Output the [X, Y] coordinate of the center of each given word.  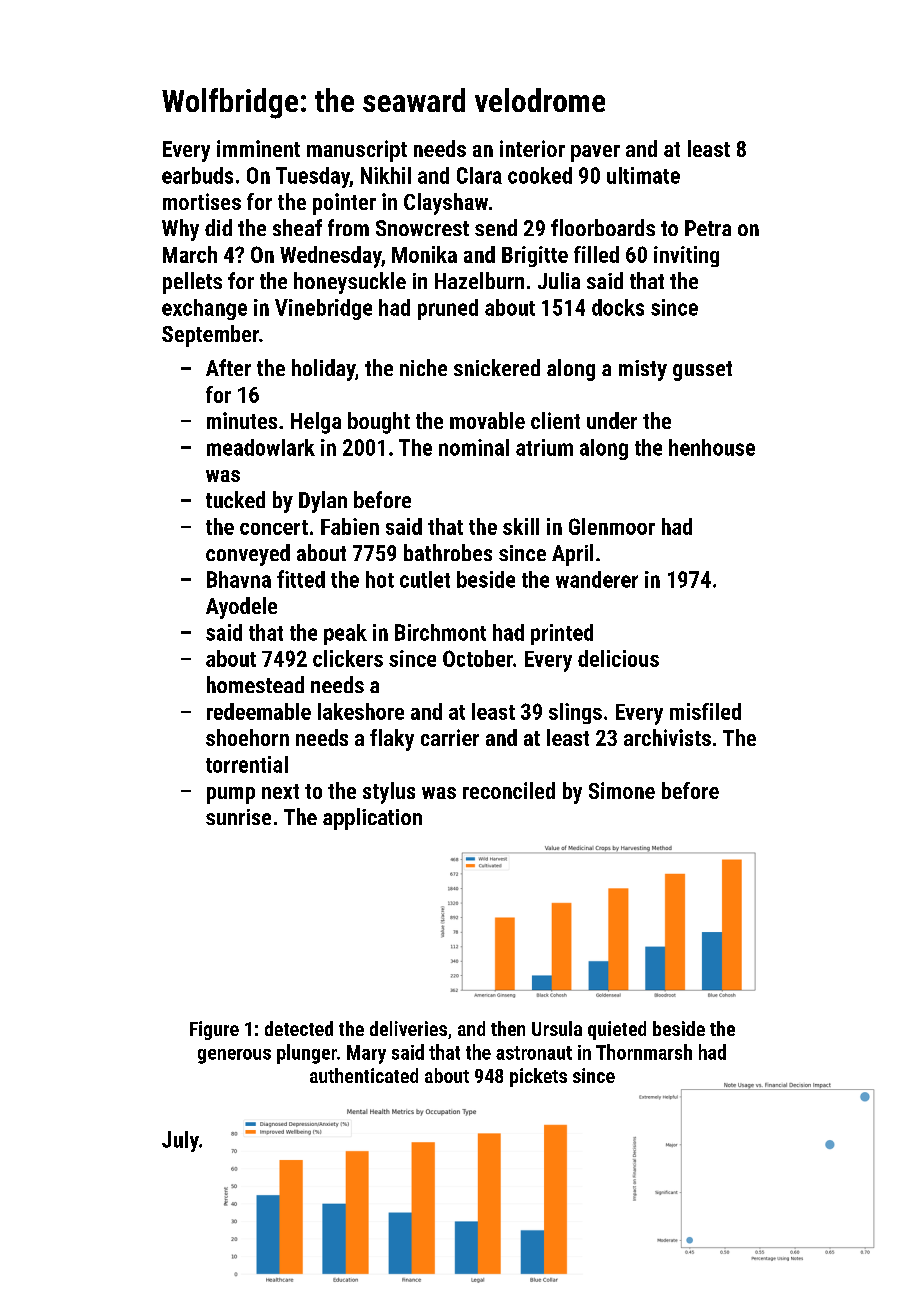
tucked [235, 499]
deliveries [408, 1028]
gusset [702, 371]
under [612, 420]
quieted [617, 1030]
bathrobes [448, 552]
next [280, 791]
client [555, 420]
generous [234, 1056]
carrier [450, 737]
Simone [622, 790]
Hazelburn [479, 280]
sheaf [297, 227]
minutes [242, 420]
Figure [214, 1030]
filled [596, 254]
